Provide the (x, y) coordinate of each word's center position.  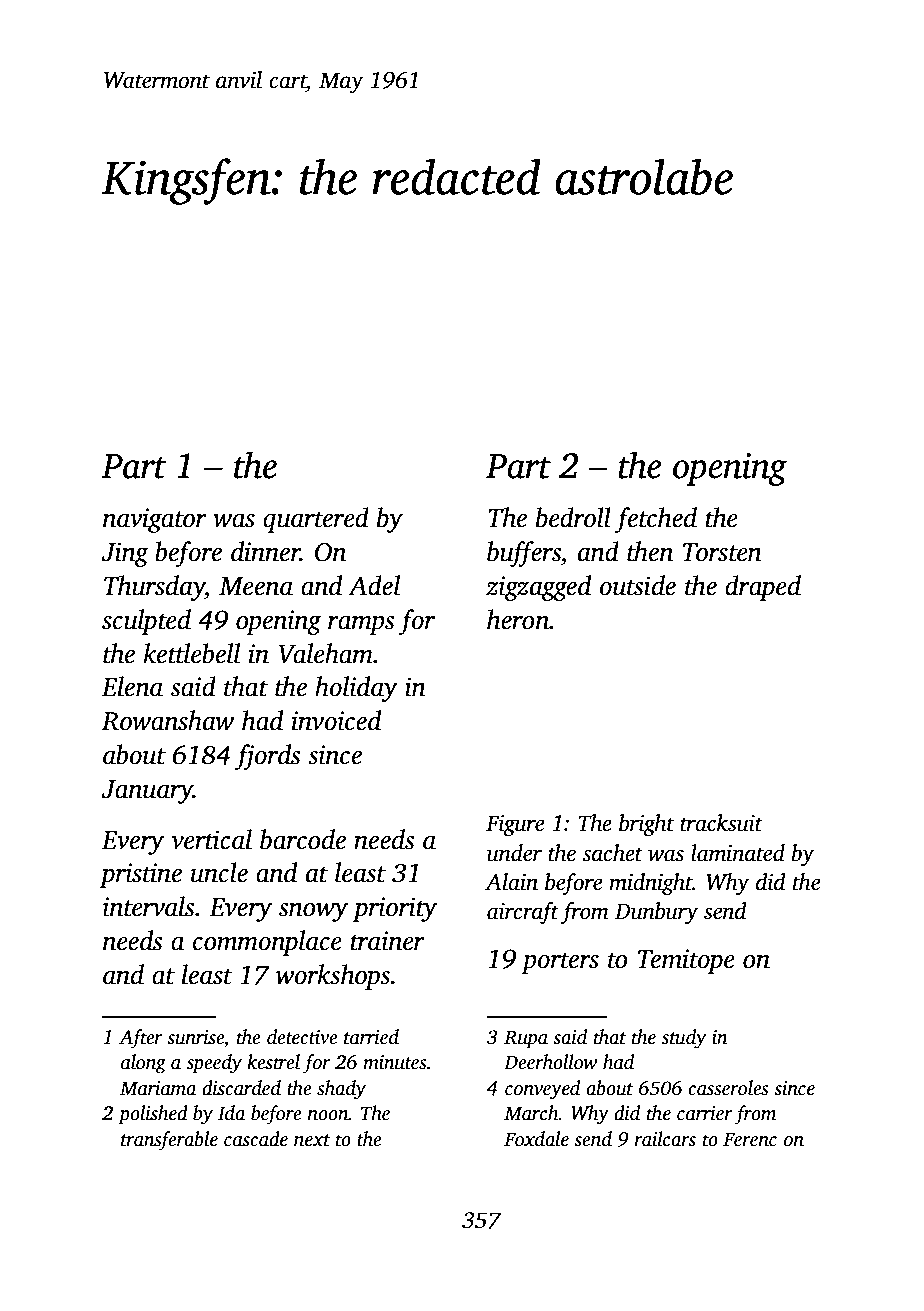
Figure (515, 825)
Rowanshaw (168, 720)
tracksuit (721, 823)
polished (153, 1115)
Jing (125, 554)
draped (763, 588)
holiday (356, 689)
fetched (656, 520)
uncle (219, 872)
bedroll (573, 517)
